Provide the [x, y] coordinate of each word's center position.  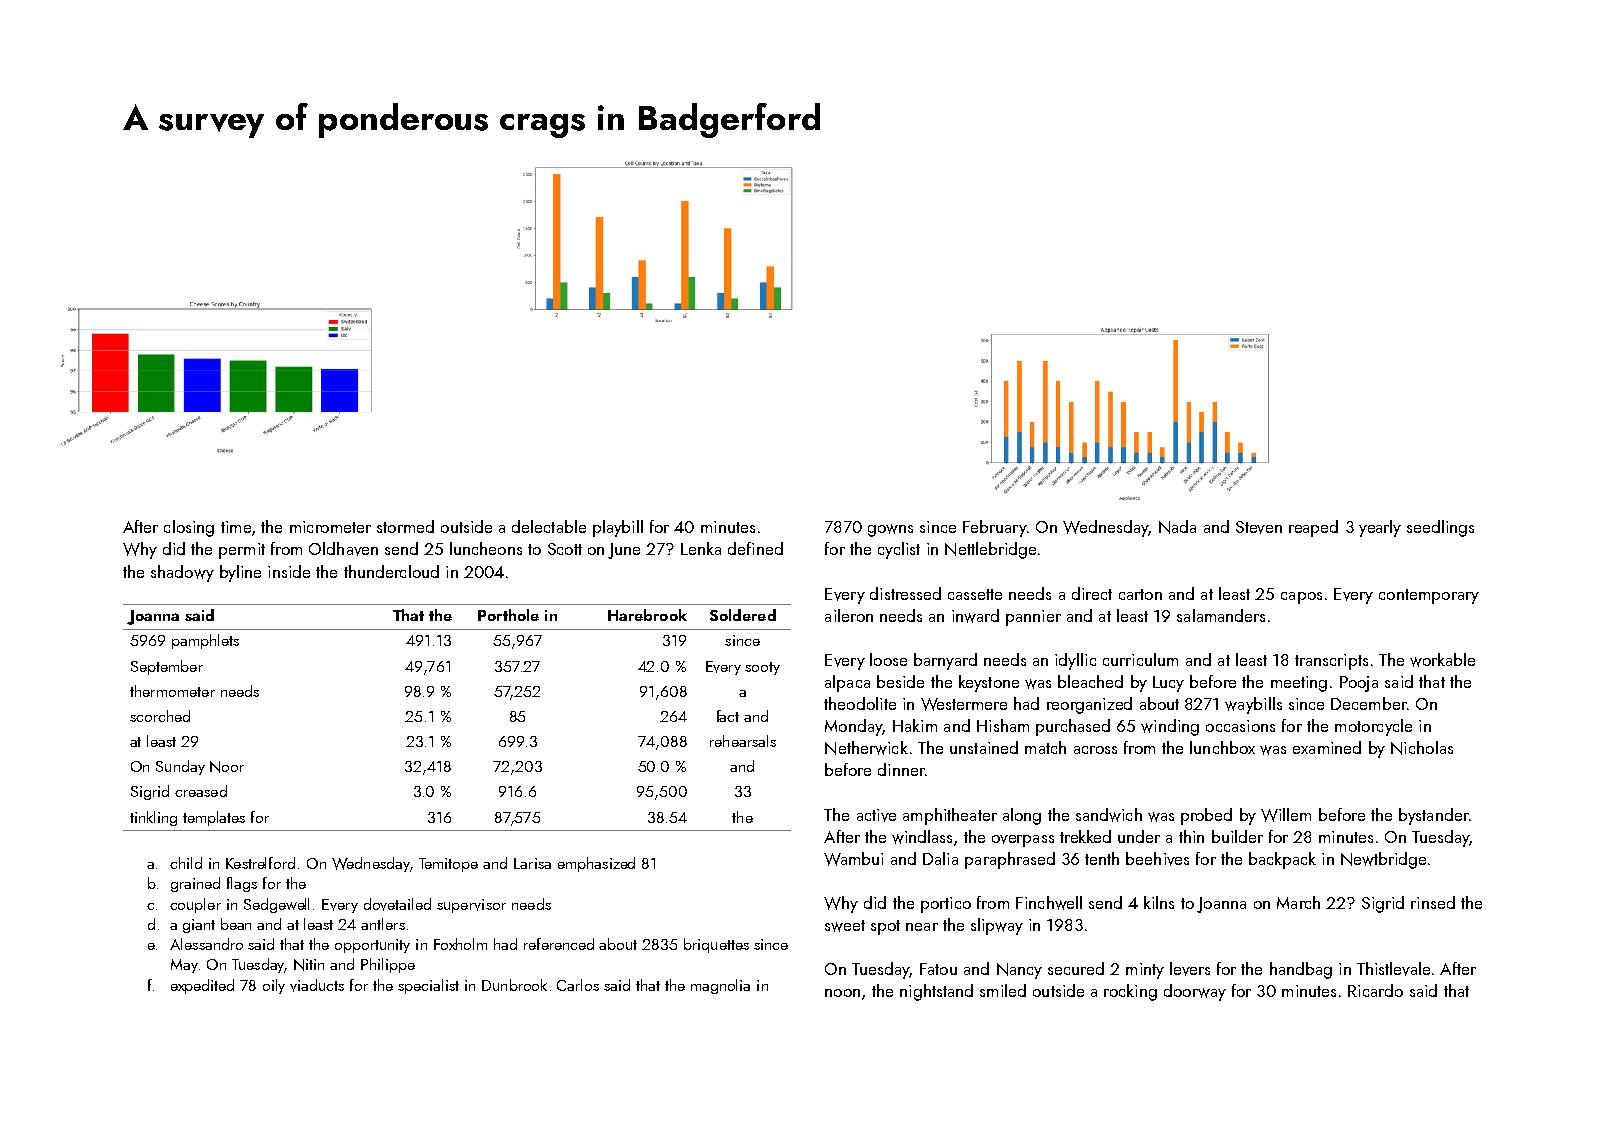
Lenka [701, 548]
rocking [1130, 992]
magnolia [720, 986]
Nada [1177, 527]
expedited [202, 986]
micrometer [330, 527]
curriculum [1140, 659]
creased [201, 791]
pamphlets [205, 641]
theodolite [860, 703]
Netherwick [866, 748]
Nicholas [1422, 748]
